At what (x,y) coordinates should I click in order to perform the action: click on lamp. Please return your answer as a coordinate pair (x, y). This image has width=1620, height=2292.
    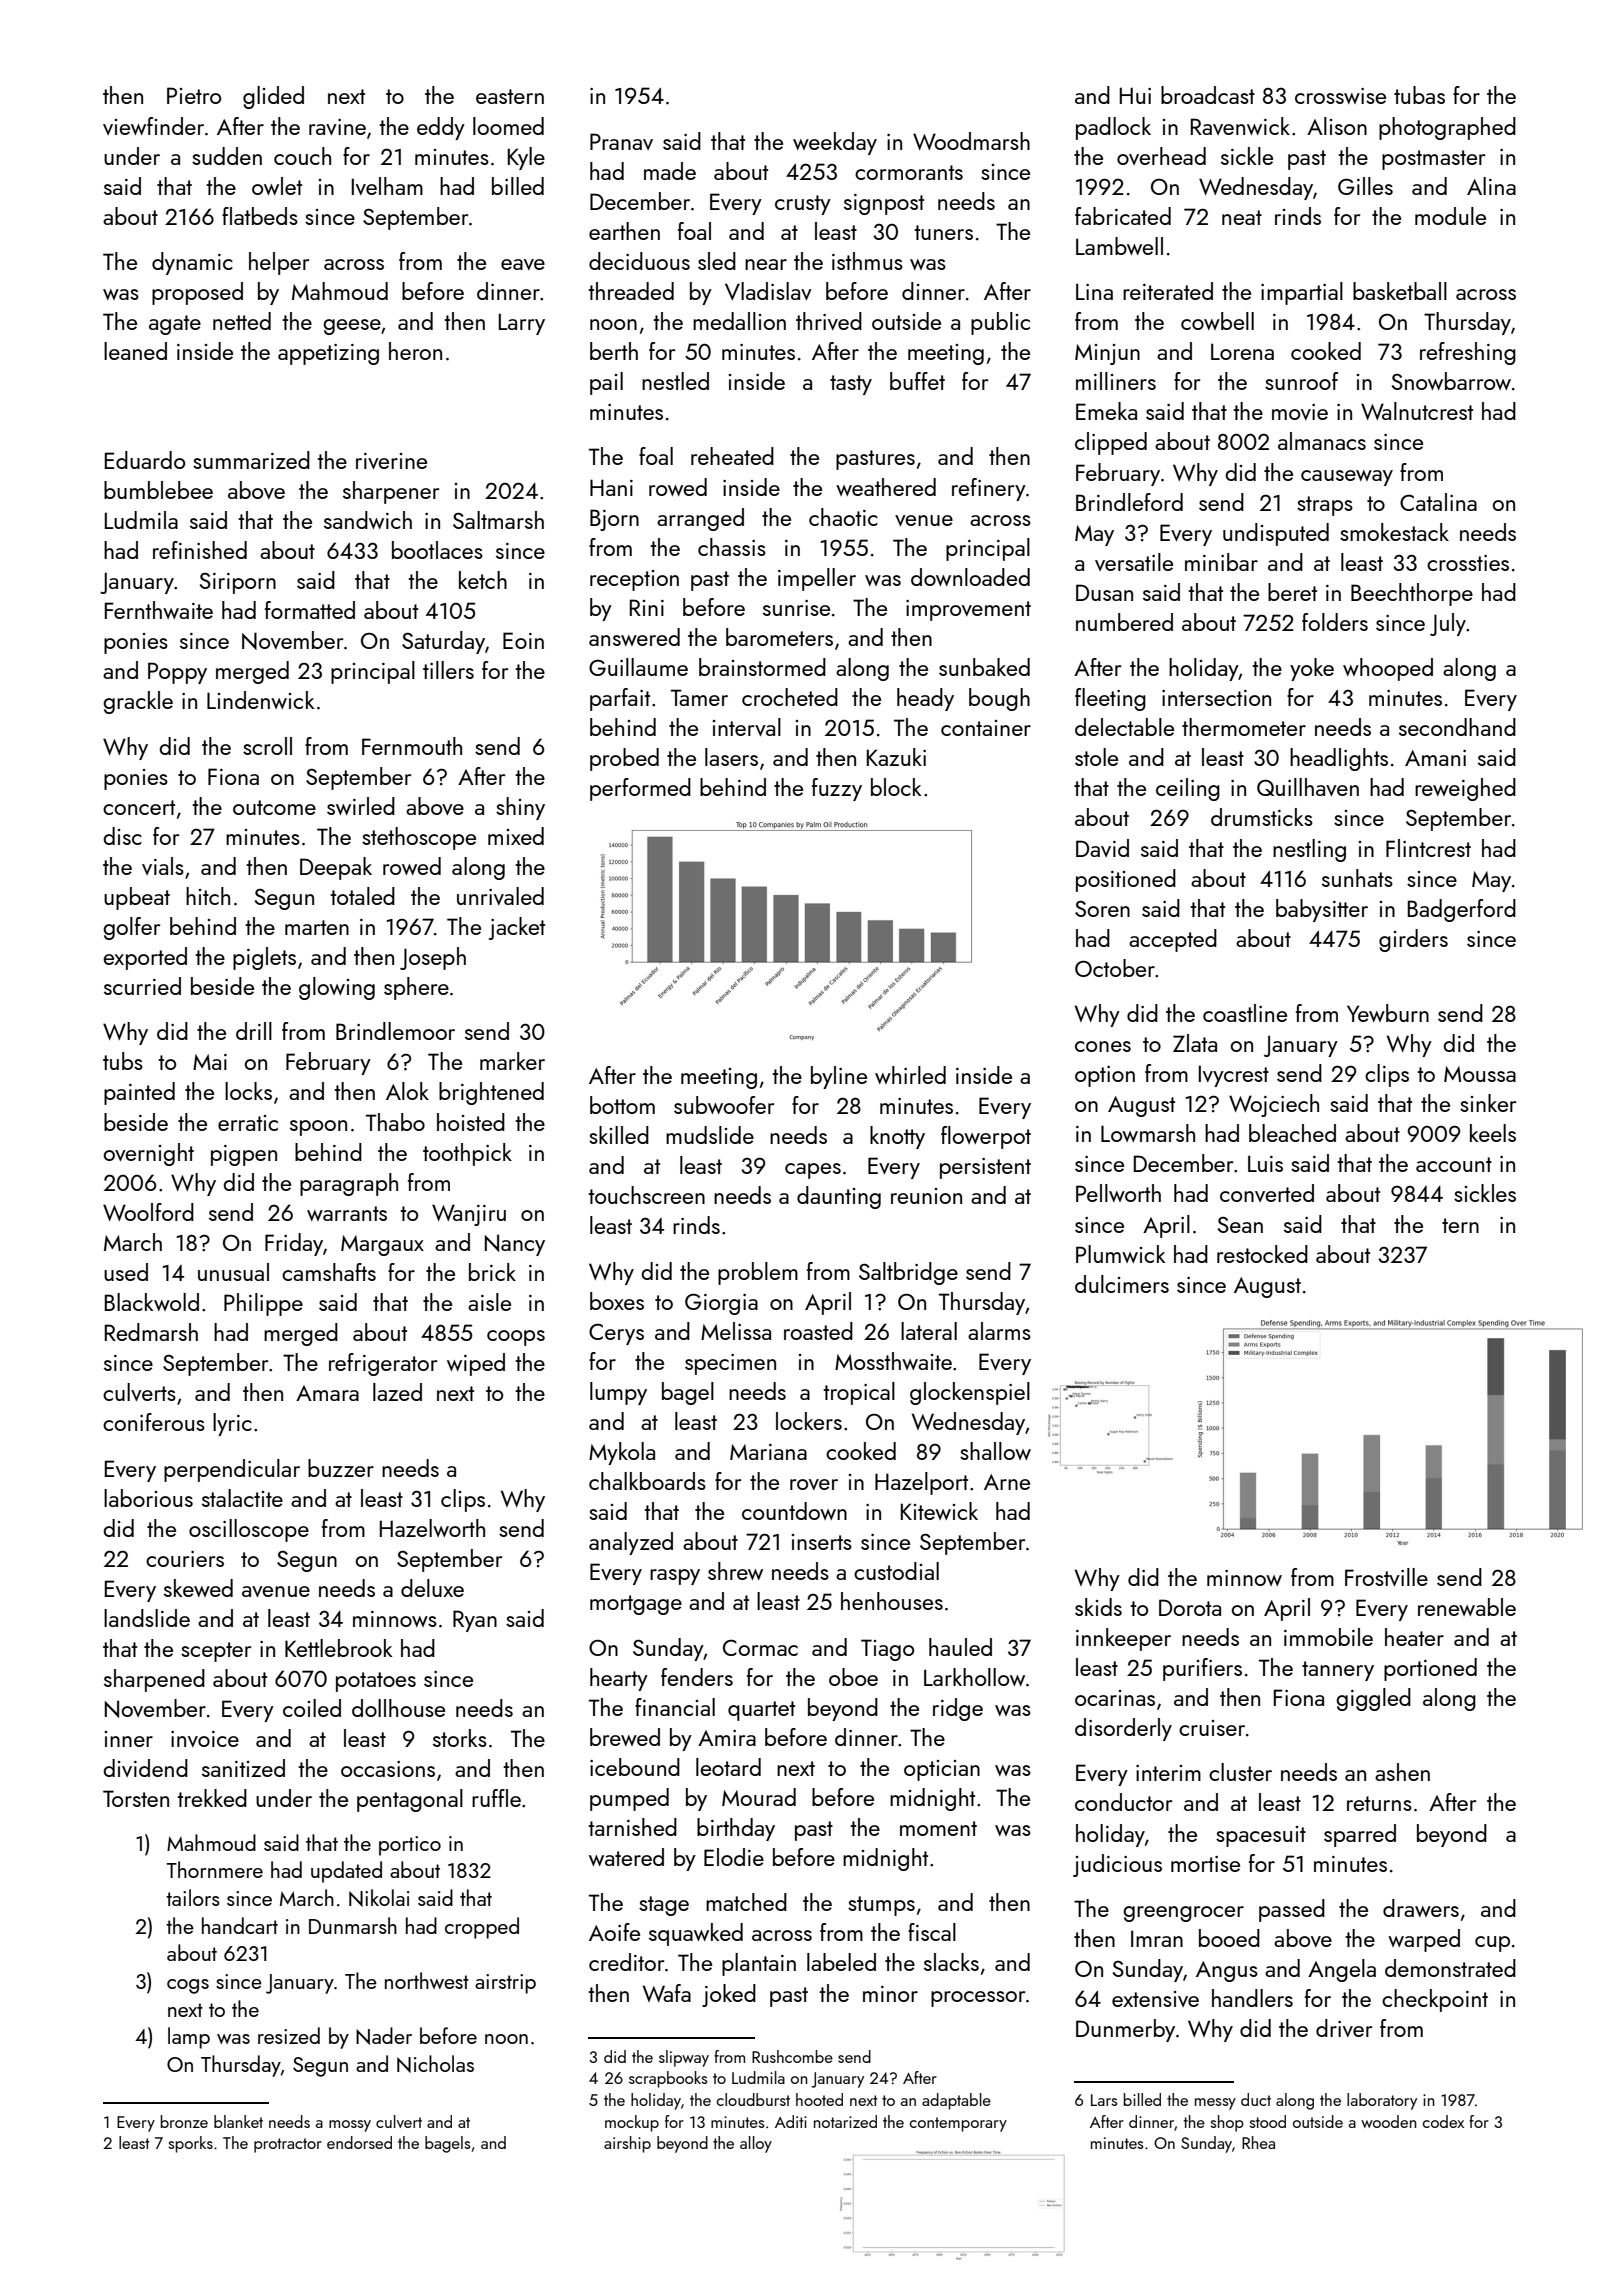
    Looking at the image, I should click on (189, 2038).
